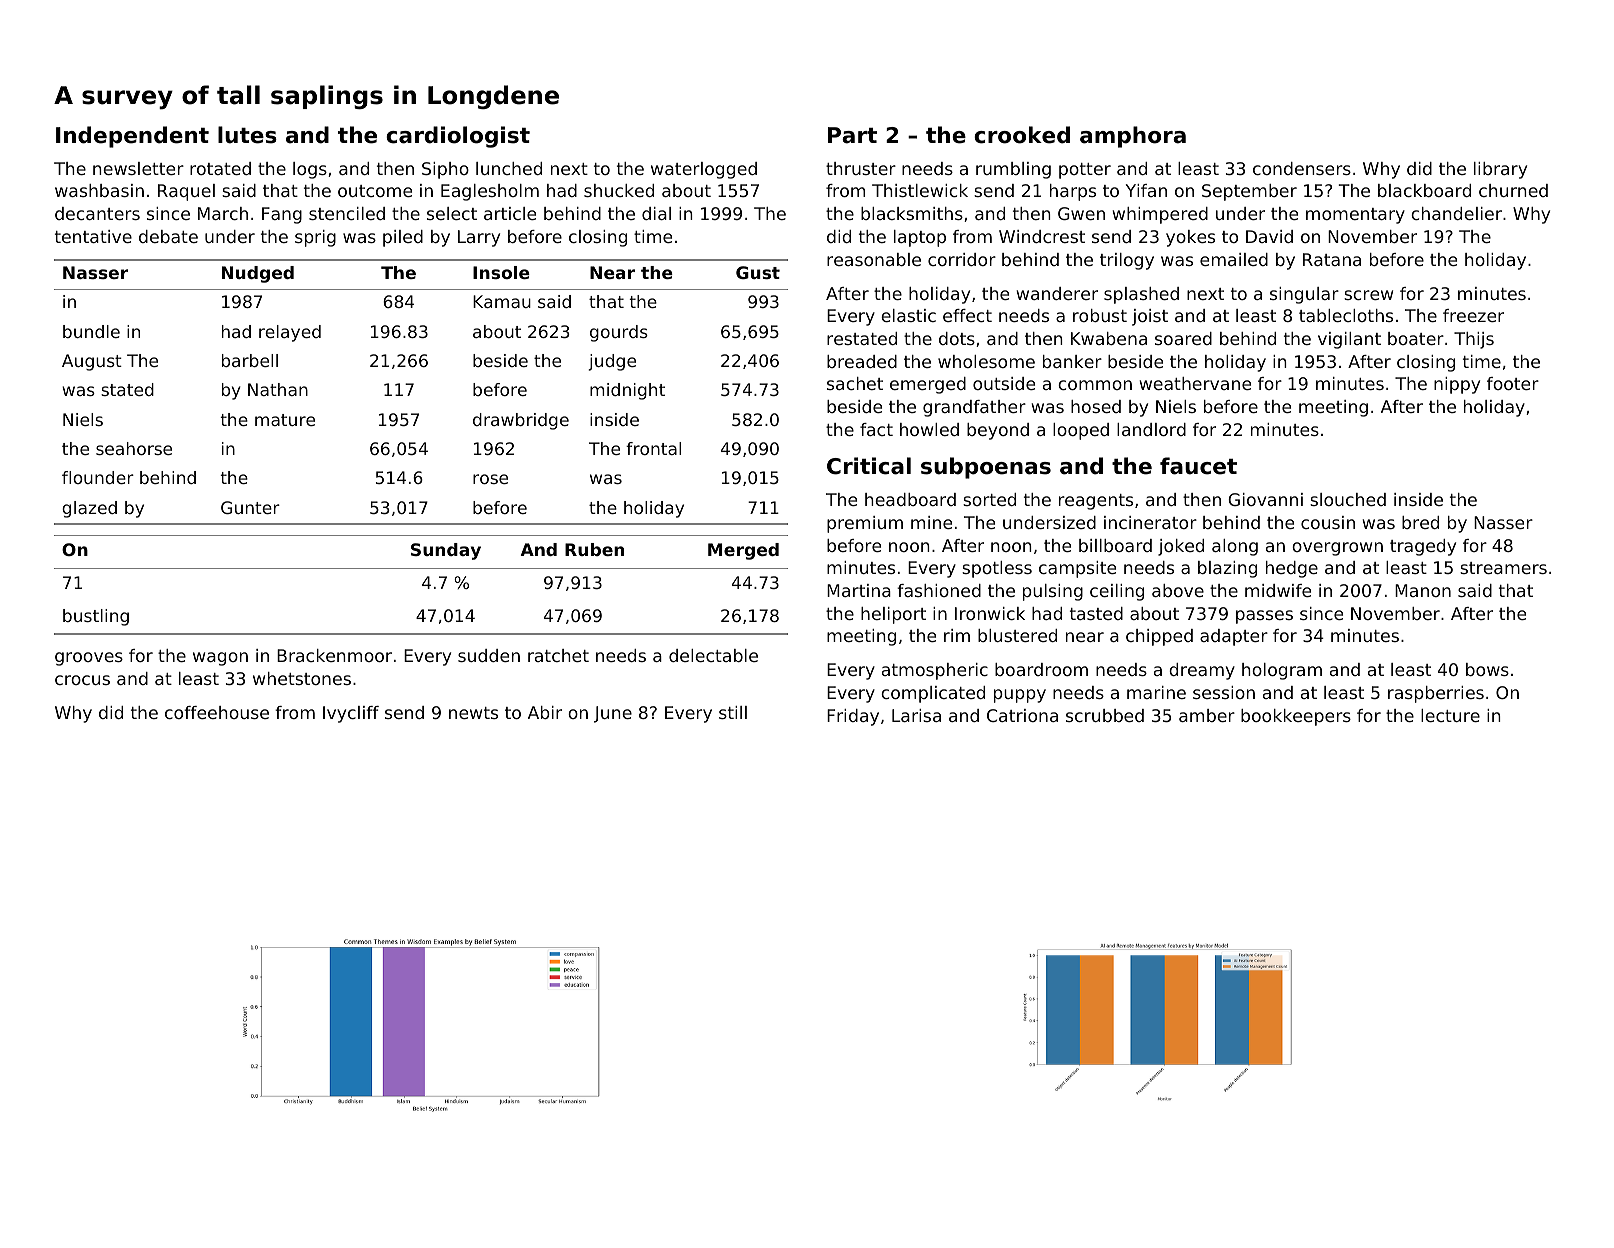 The height and width of the page is (1248, 1614). Describe the element at coordinates (290, 333) in the page. I see `relayed` at that location.
